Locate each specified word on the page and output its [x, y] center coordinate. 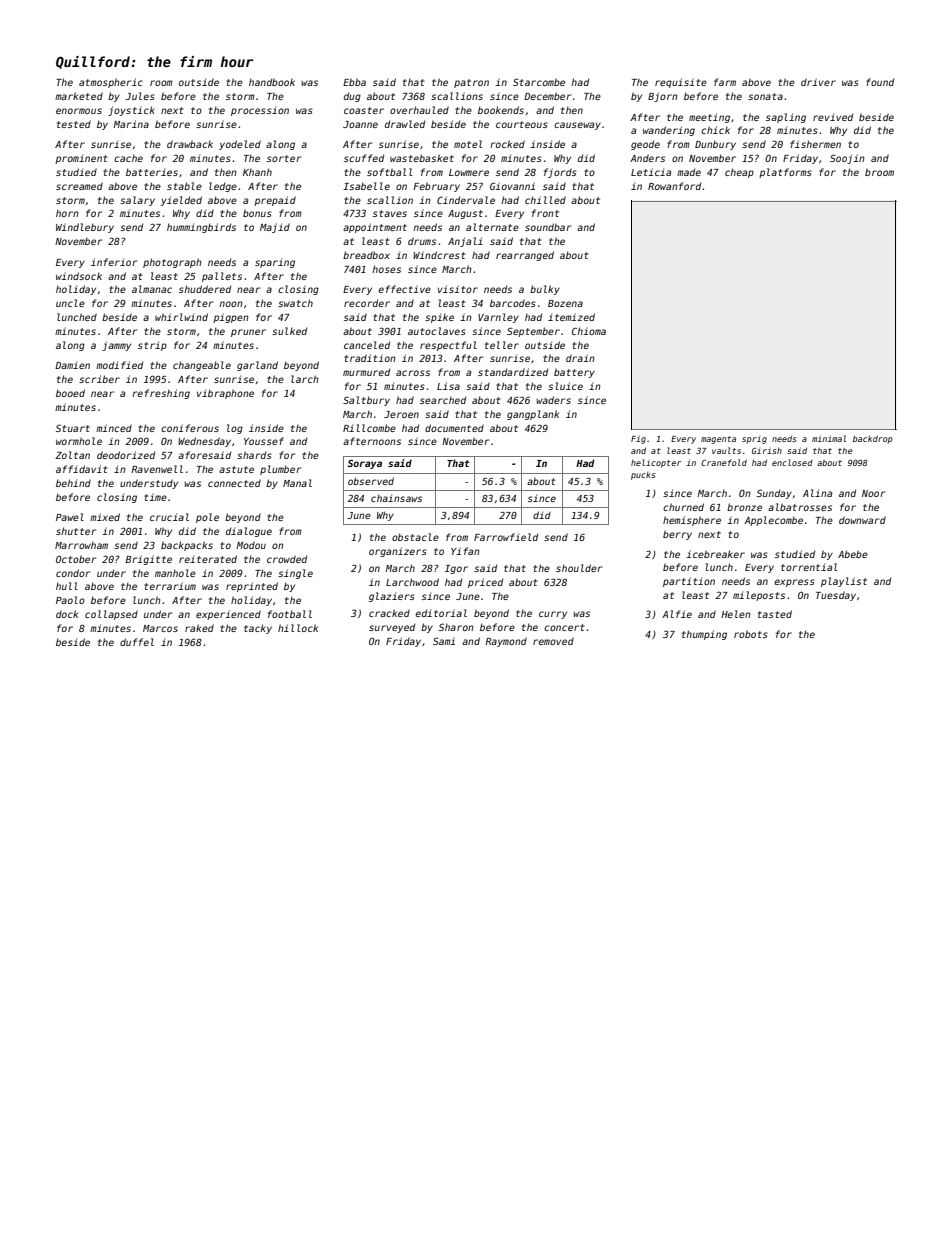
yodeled [240, 145]
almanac [152, 289]
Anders [647, 158]
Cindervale [466, 200]
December [547, 96]
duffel [137, 642]
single [295, 574]
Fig [638, 439]
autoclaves [437, 331]
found [880, 82]
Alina [817, 493]
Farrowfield [506, 537]
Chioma [589, 331]
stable [184, 186]
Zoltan [72, 455]
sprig [754, 440]
